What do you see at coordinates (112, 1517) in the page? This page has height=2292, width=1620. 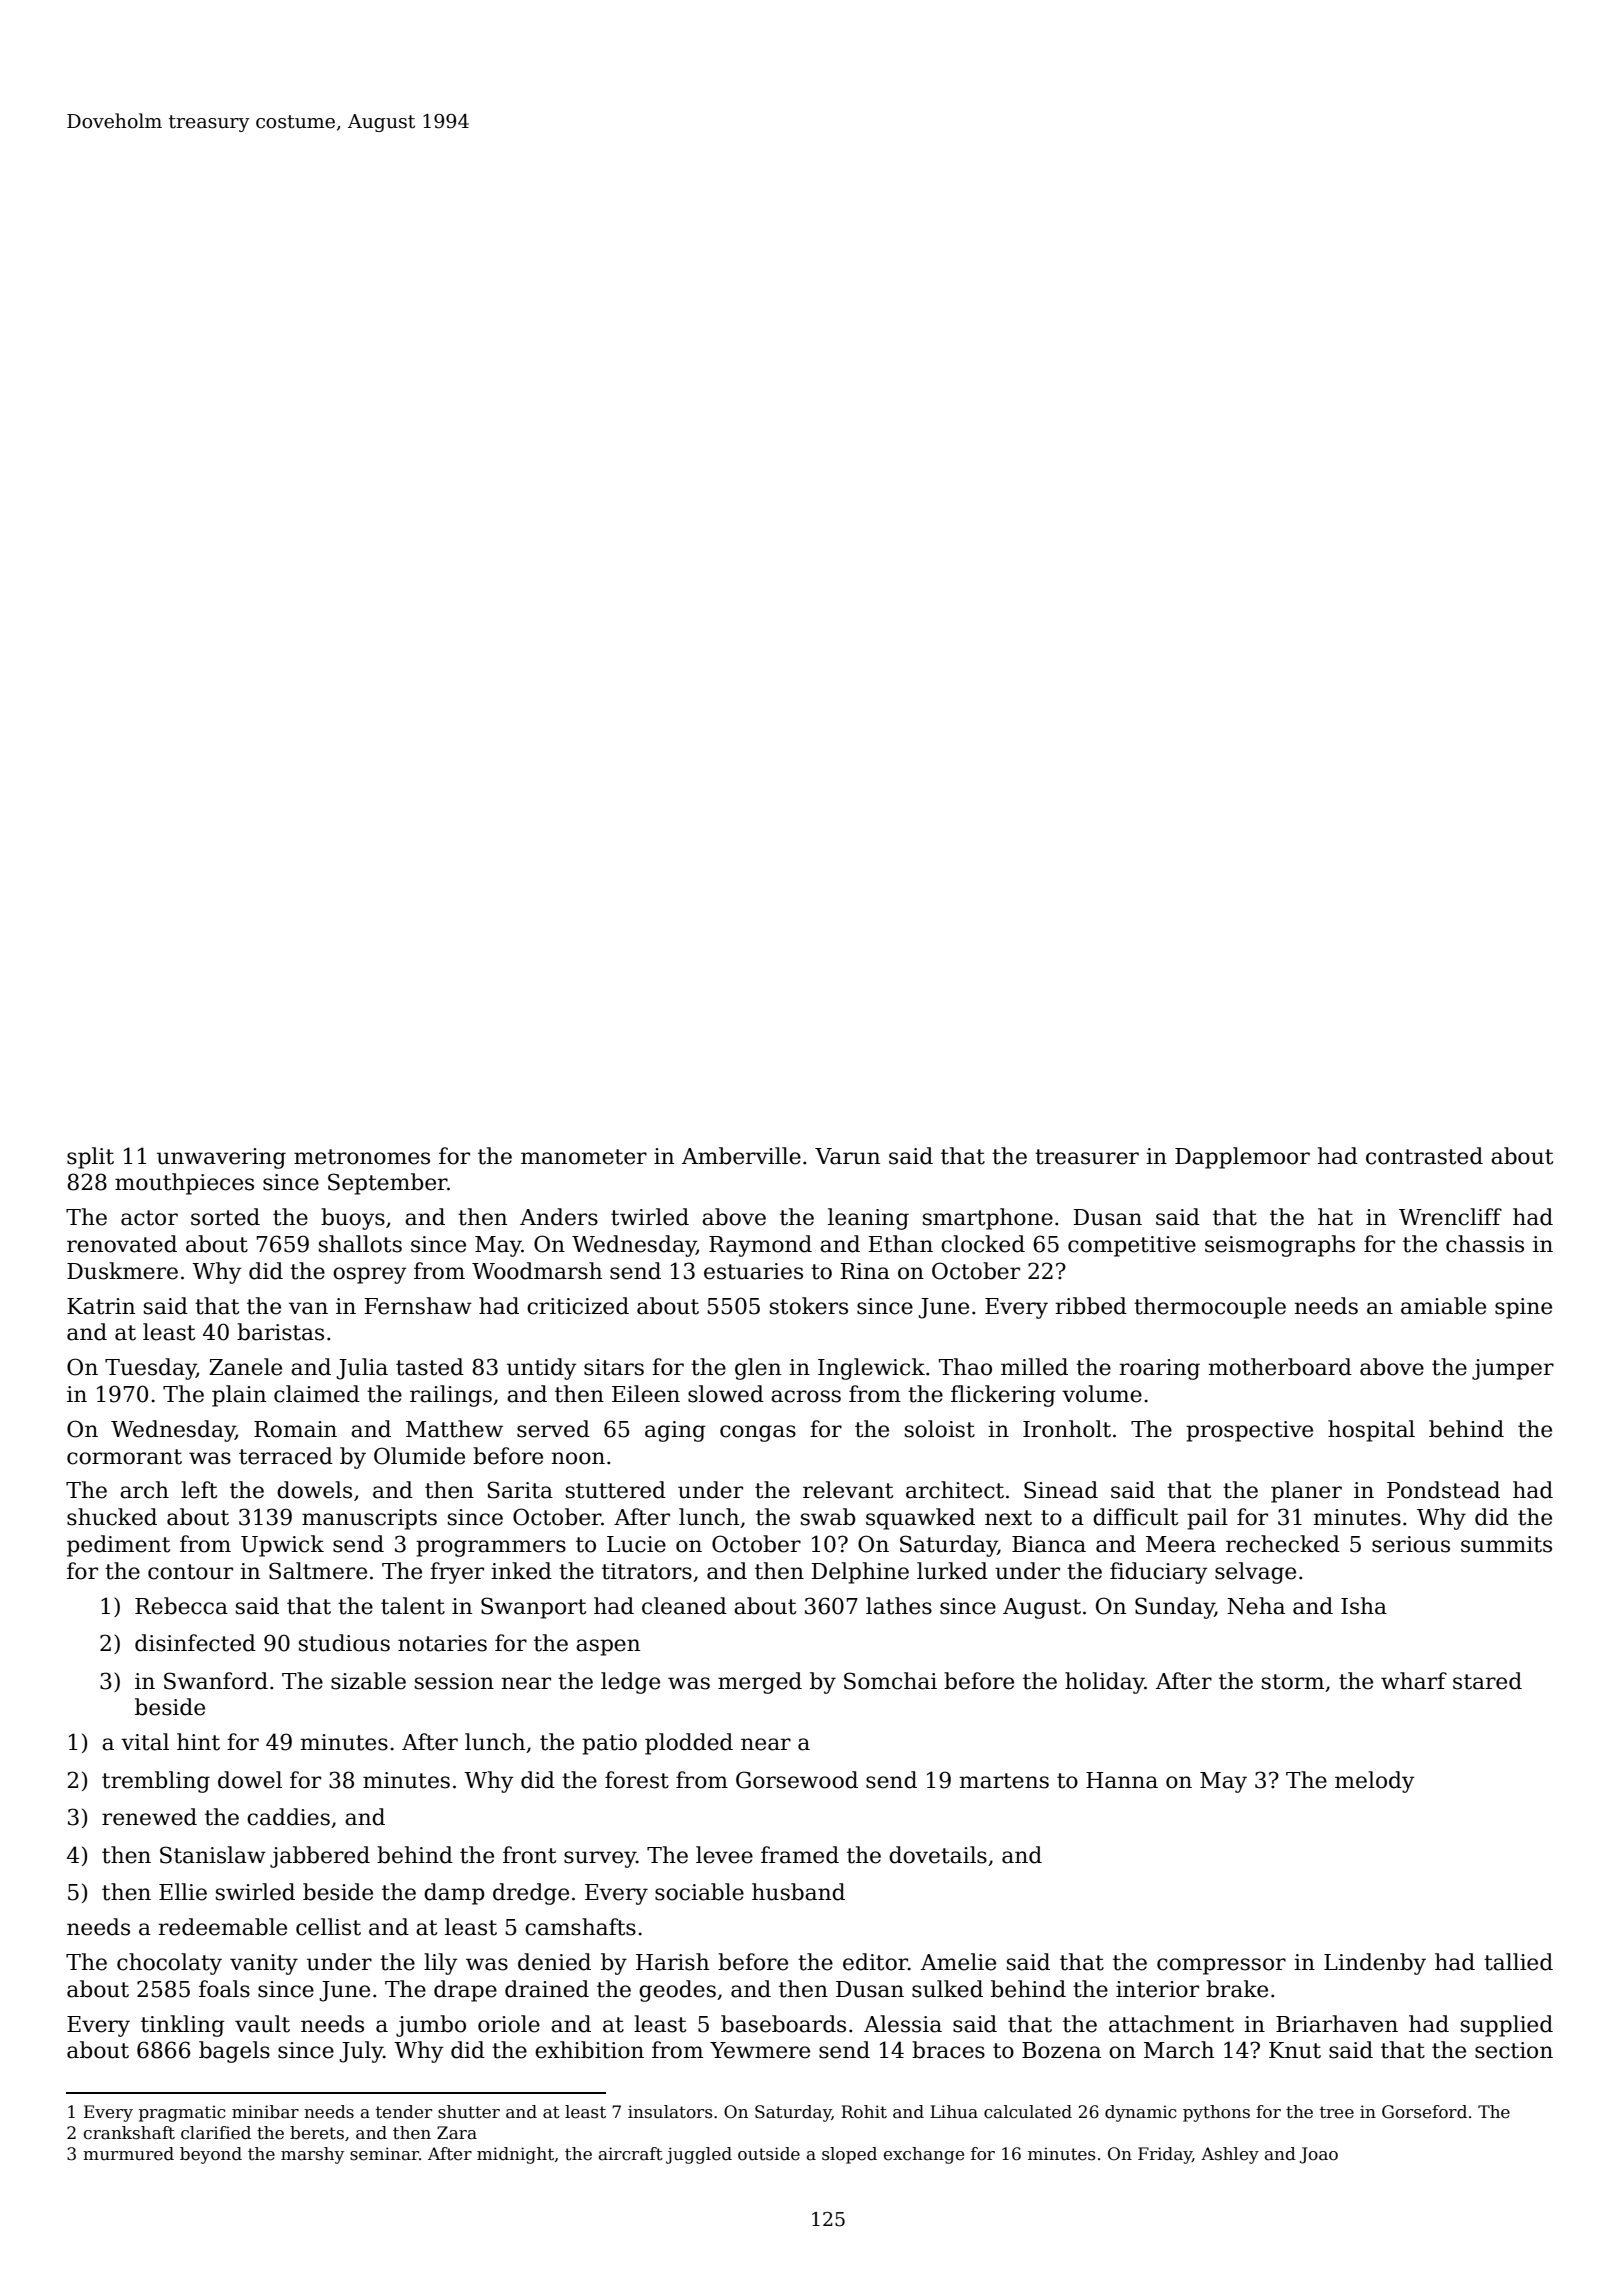 I see `shucked` at bounding box center [112, 1517].
